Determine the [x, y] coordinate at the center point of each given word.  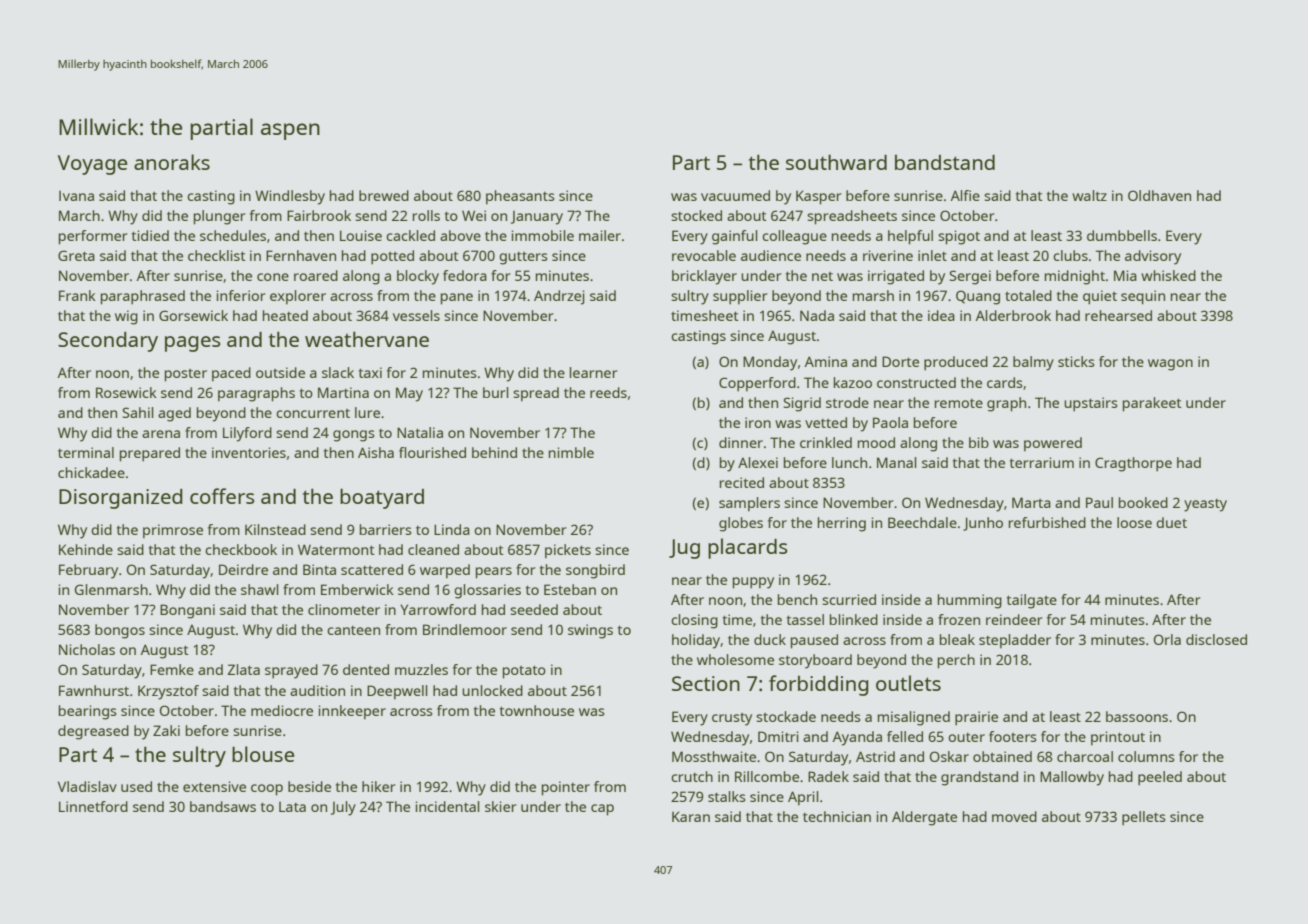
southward [836, 162]
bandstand [945, 162]
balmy [1033, 363]
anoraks [172, 162]
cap [602, 810]
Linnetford [93, 806]
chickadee [91, 472]
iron [758, 422]
